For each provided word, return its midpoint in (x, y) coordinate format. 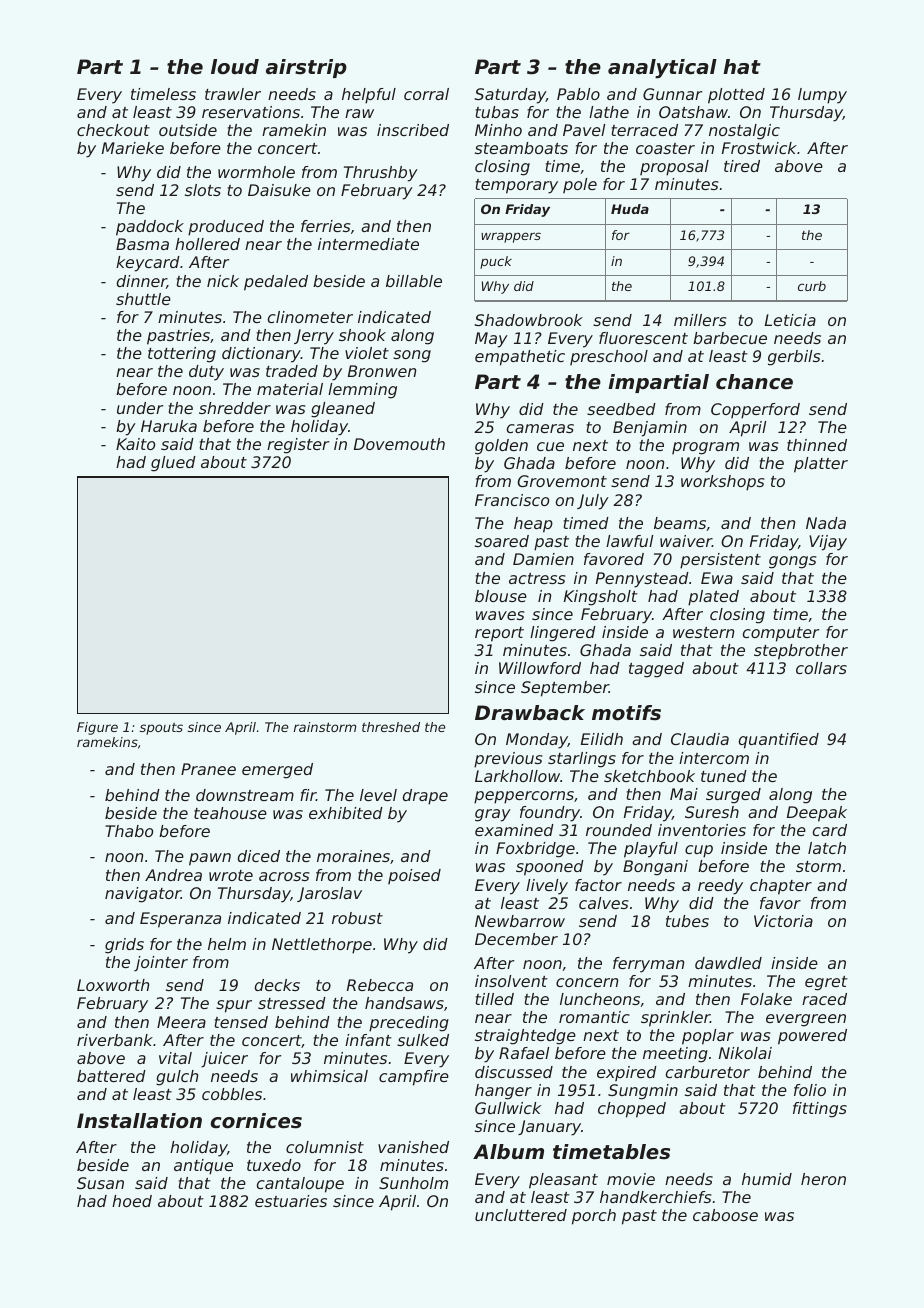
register (298, 446)
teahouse (230, 813)
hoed (132, 1201)
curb (812, 286)
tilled (495, 999)
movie (631, 1179)
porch (594, 1217)
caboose (725, 1215)
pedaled (276, 283)
